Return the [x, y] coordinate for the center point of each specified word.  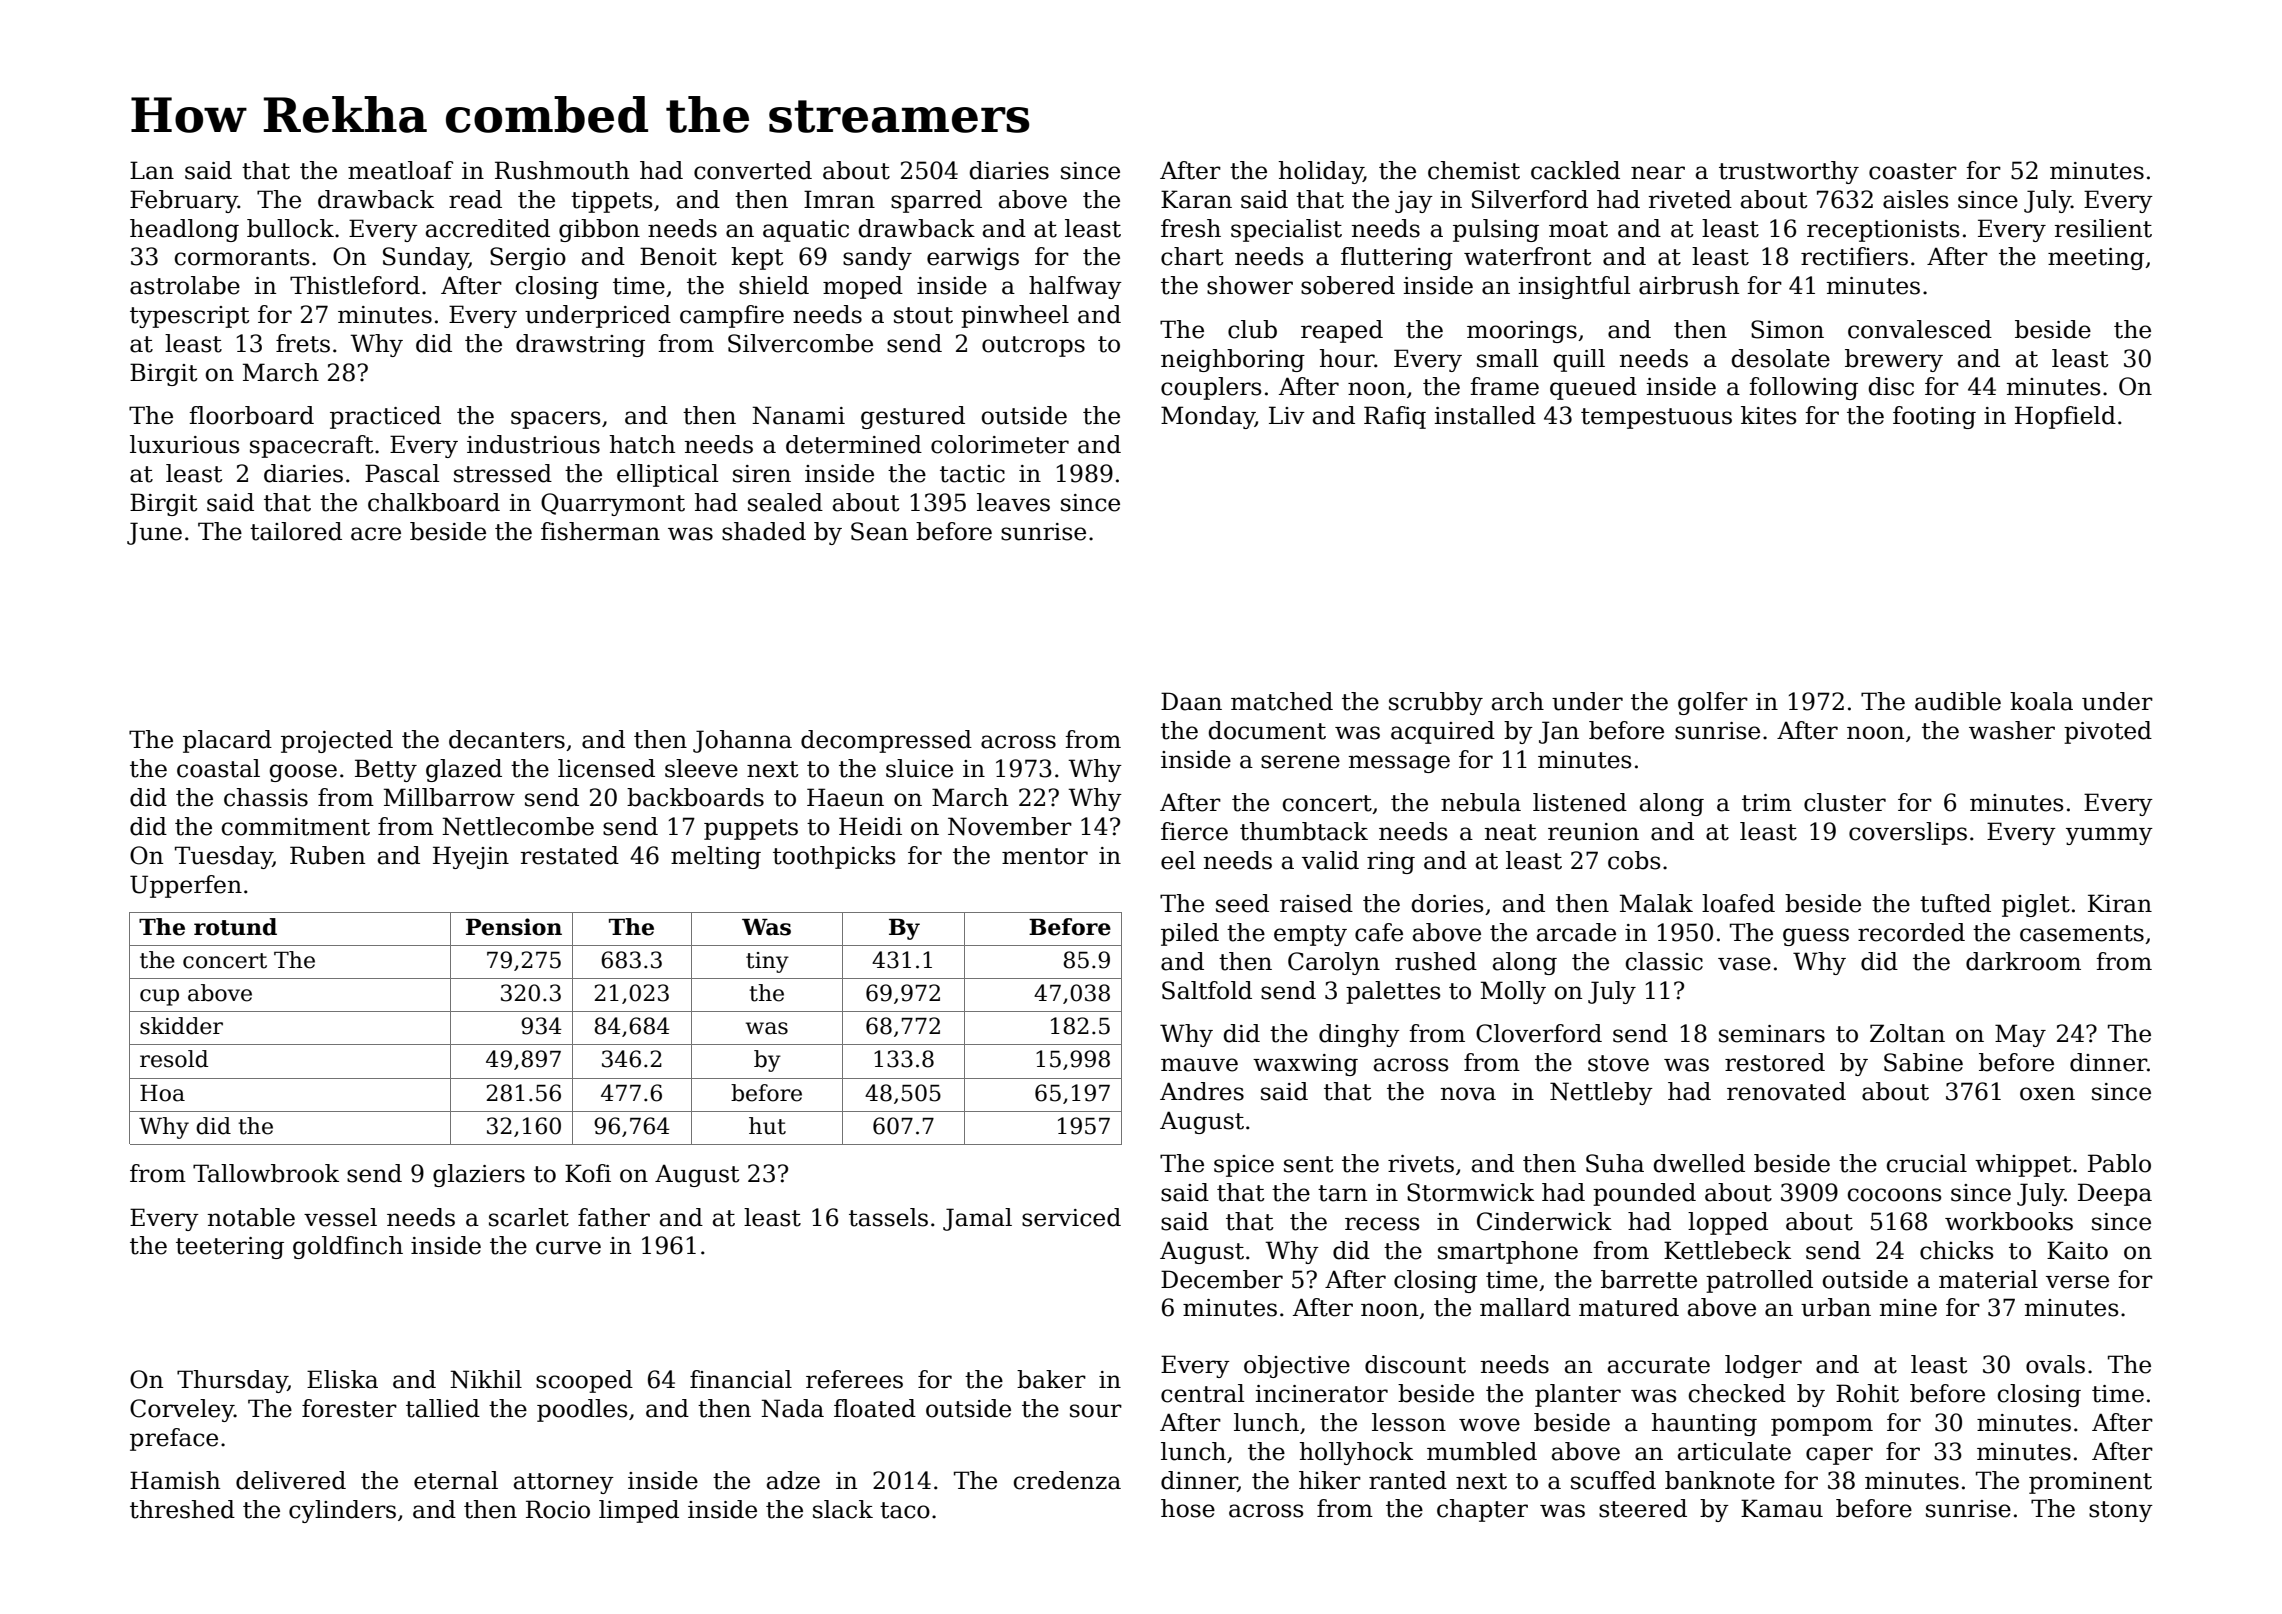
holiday [1321, 172]
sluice [919, 768]
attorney [564, 1483]
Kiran [2120, 903]
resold [174, 1059]
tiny [767, 962]
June [154, 533]
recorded [1911, 932]
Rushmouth [562, 170]
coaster [1913, 171]
